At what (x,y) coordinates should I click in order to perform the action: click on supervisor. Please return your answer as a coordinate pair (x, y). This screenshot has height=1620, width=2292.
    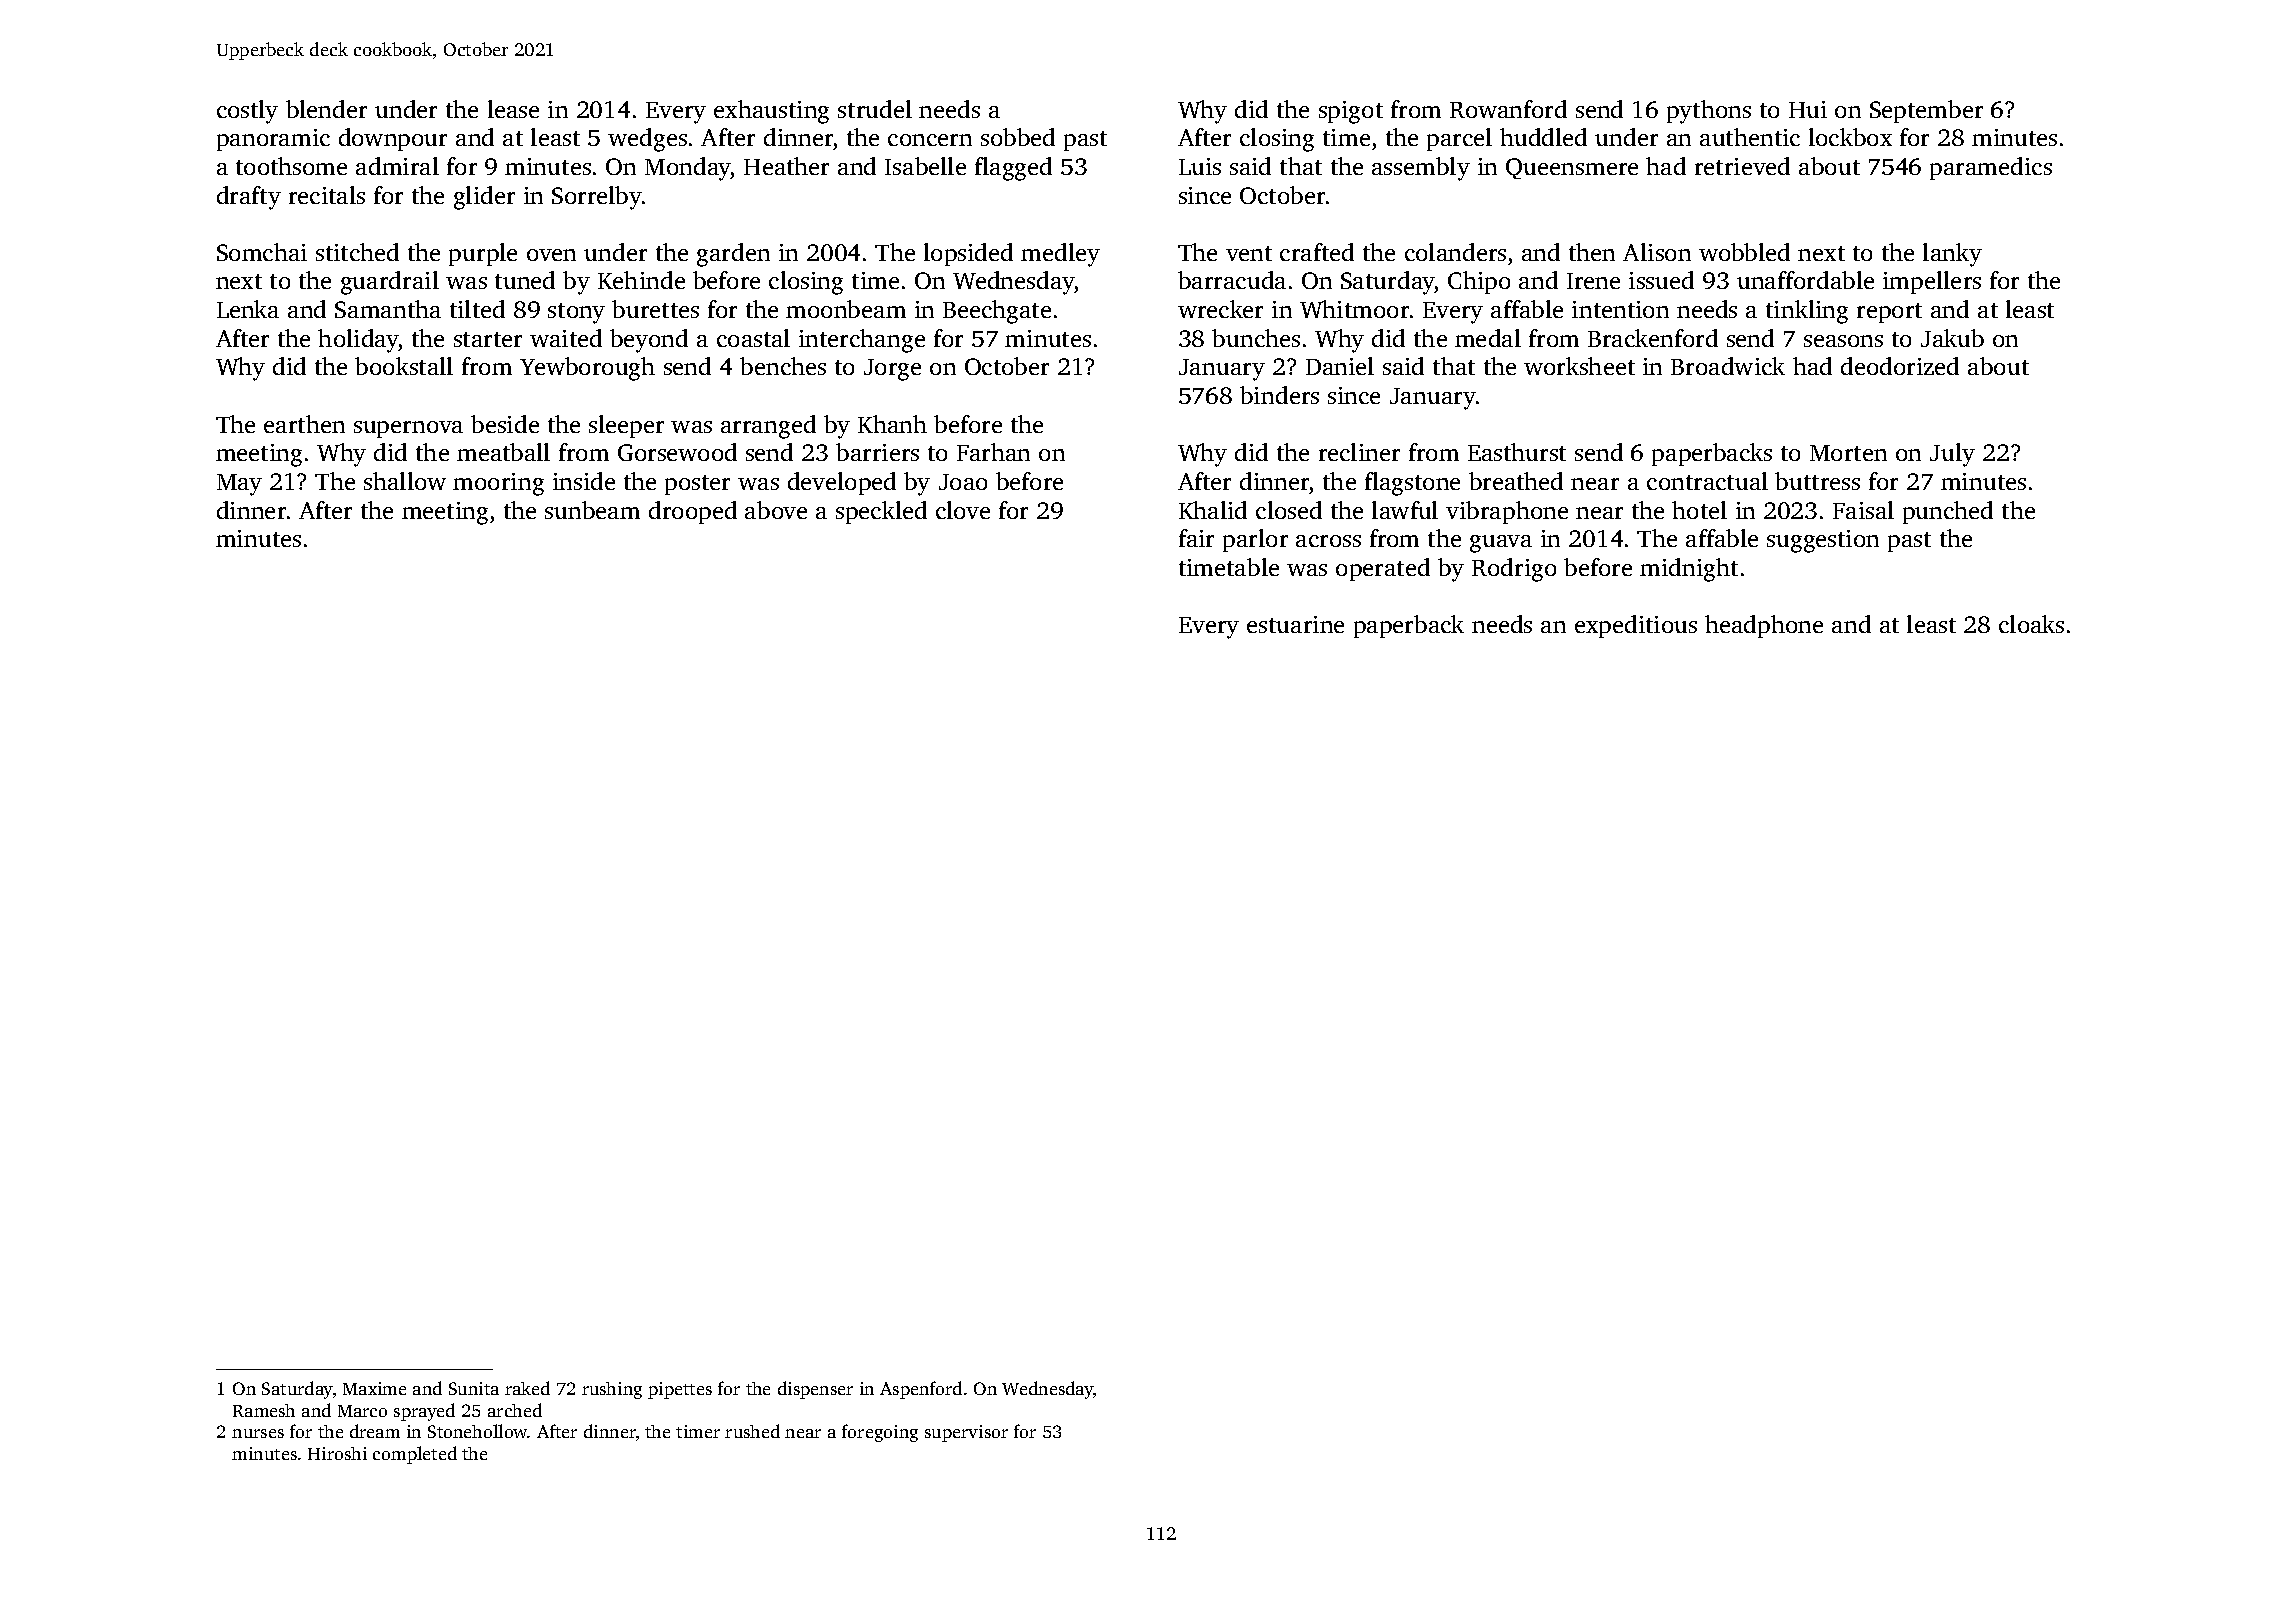
    Looking at the image, I should click on (966, 1433).
